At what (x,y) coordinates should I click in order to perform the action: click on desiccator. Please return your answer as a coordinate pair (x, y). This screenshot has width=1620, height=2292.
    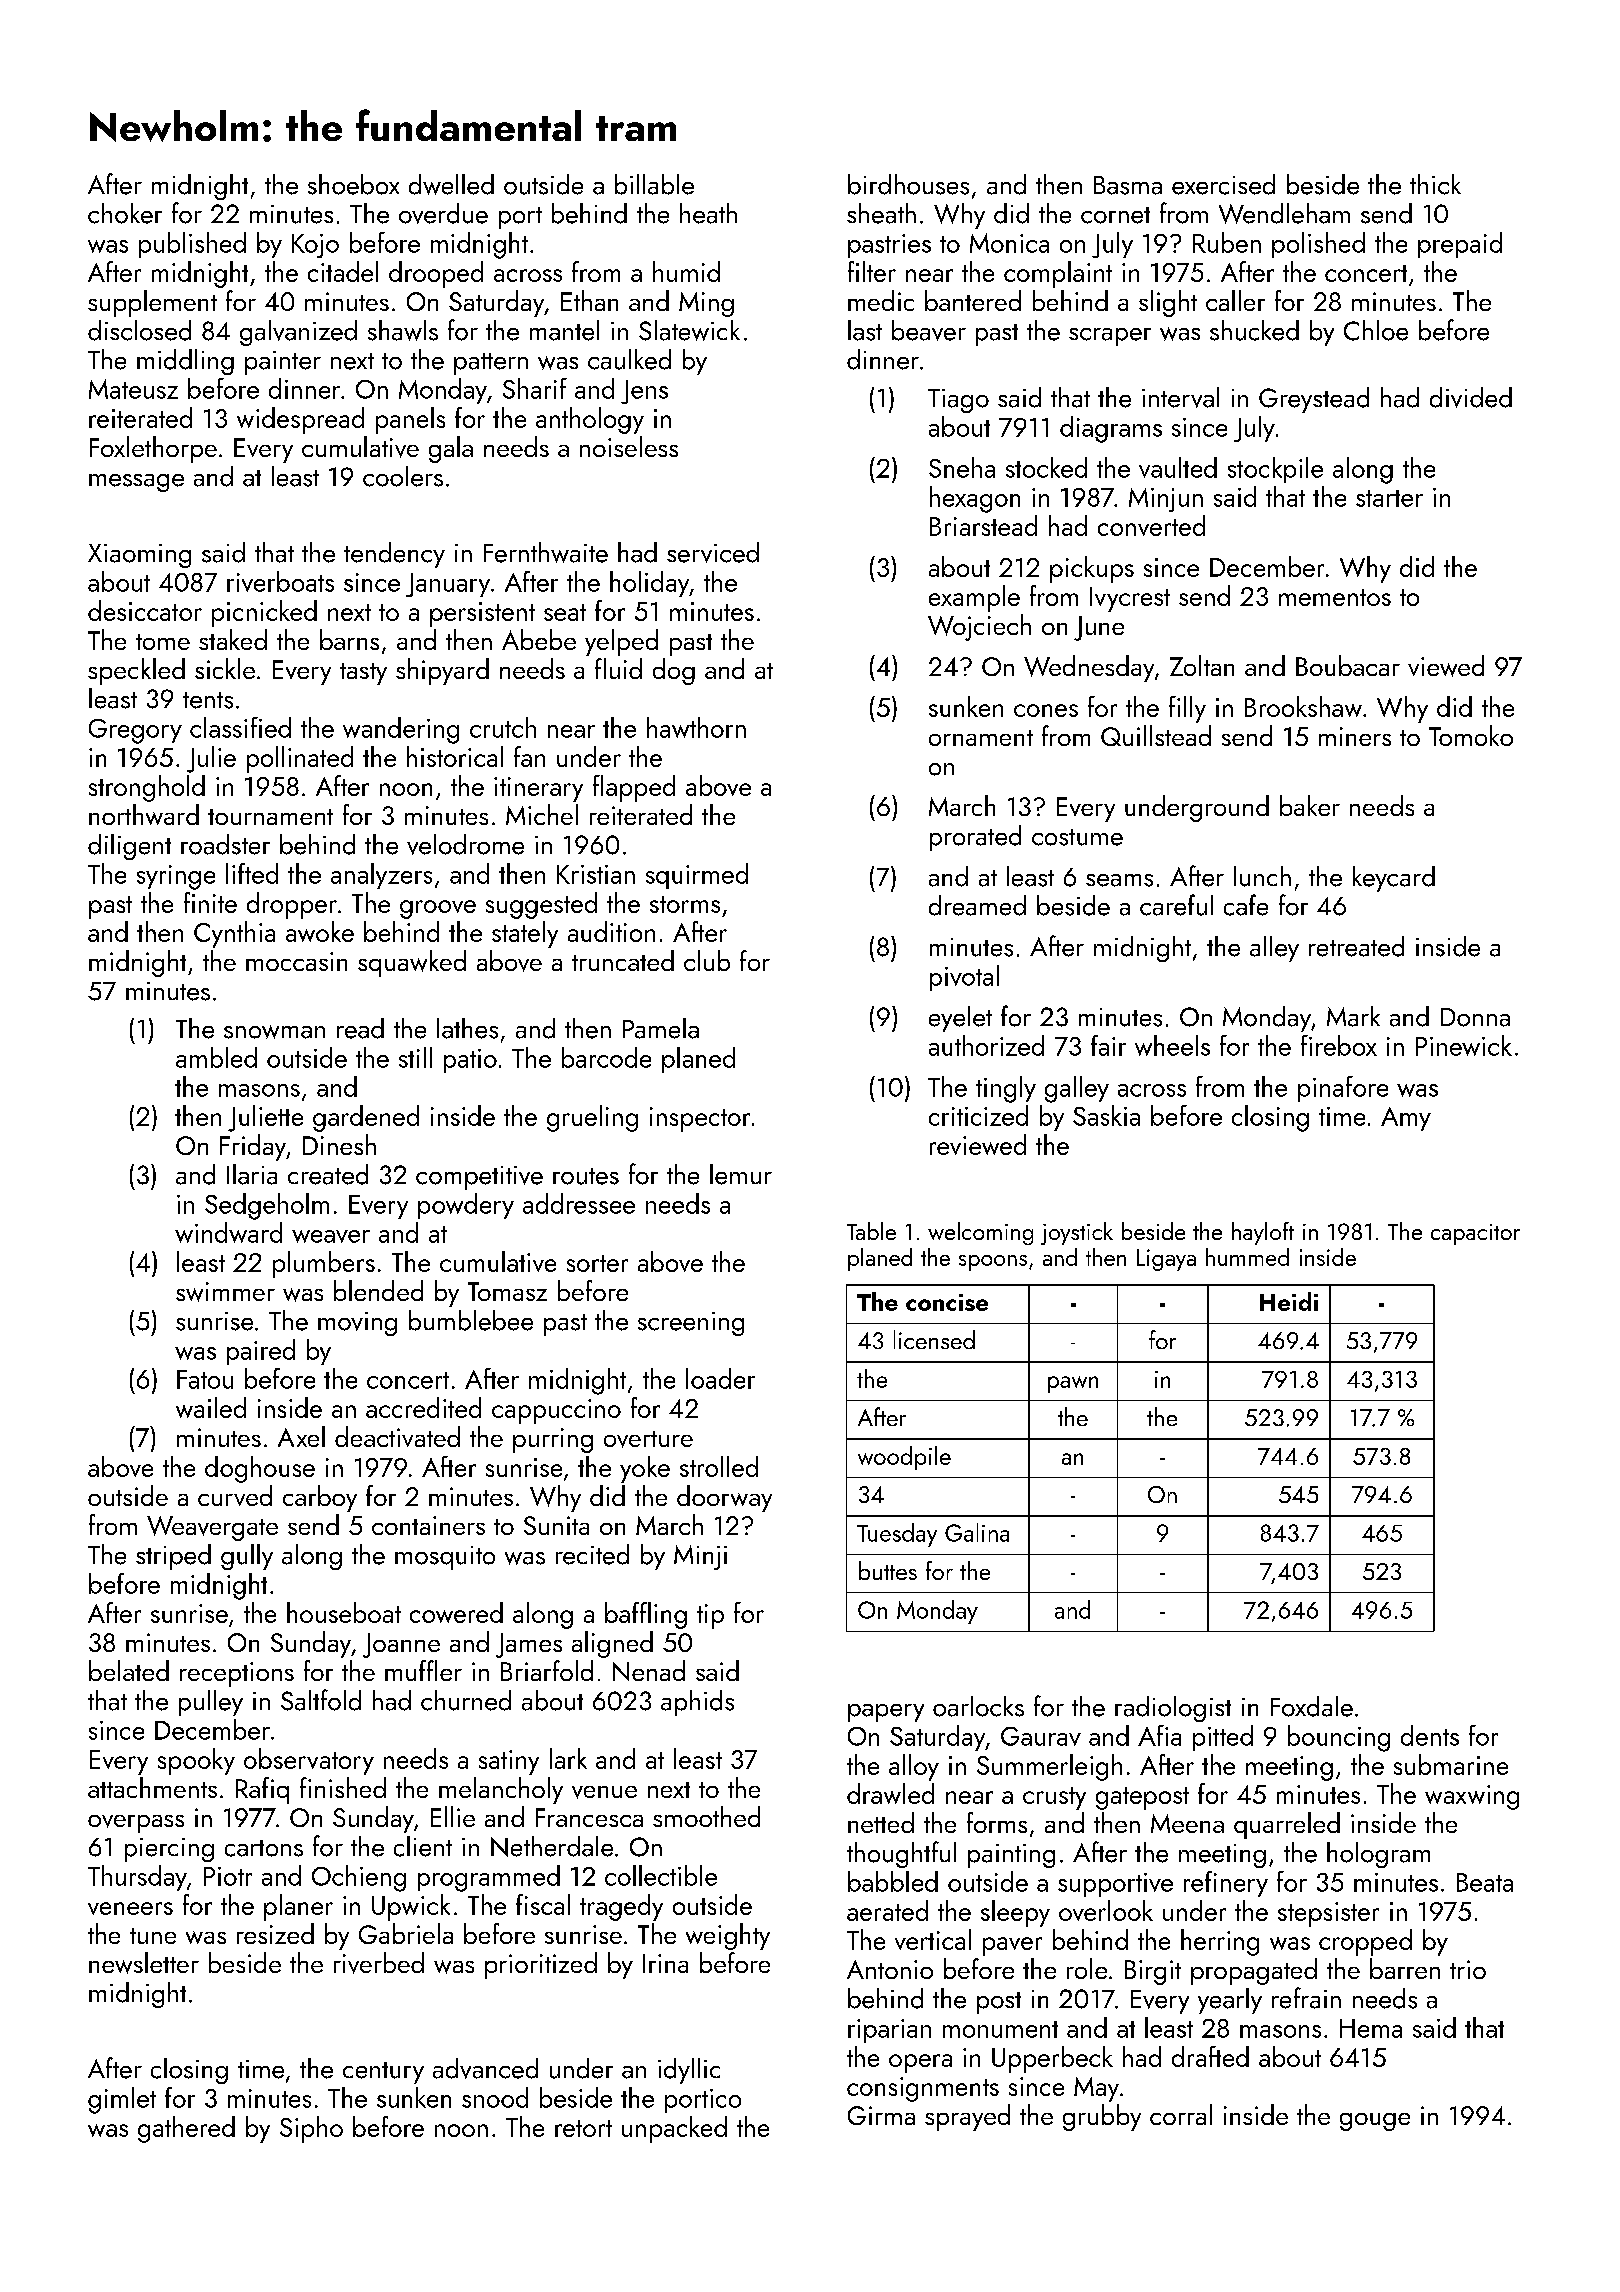
    Looking at the image, I should click on (145, 610).
